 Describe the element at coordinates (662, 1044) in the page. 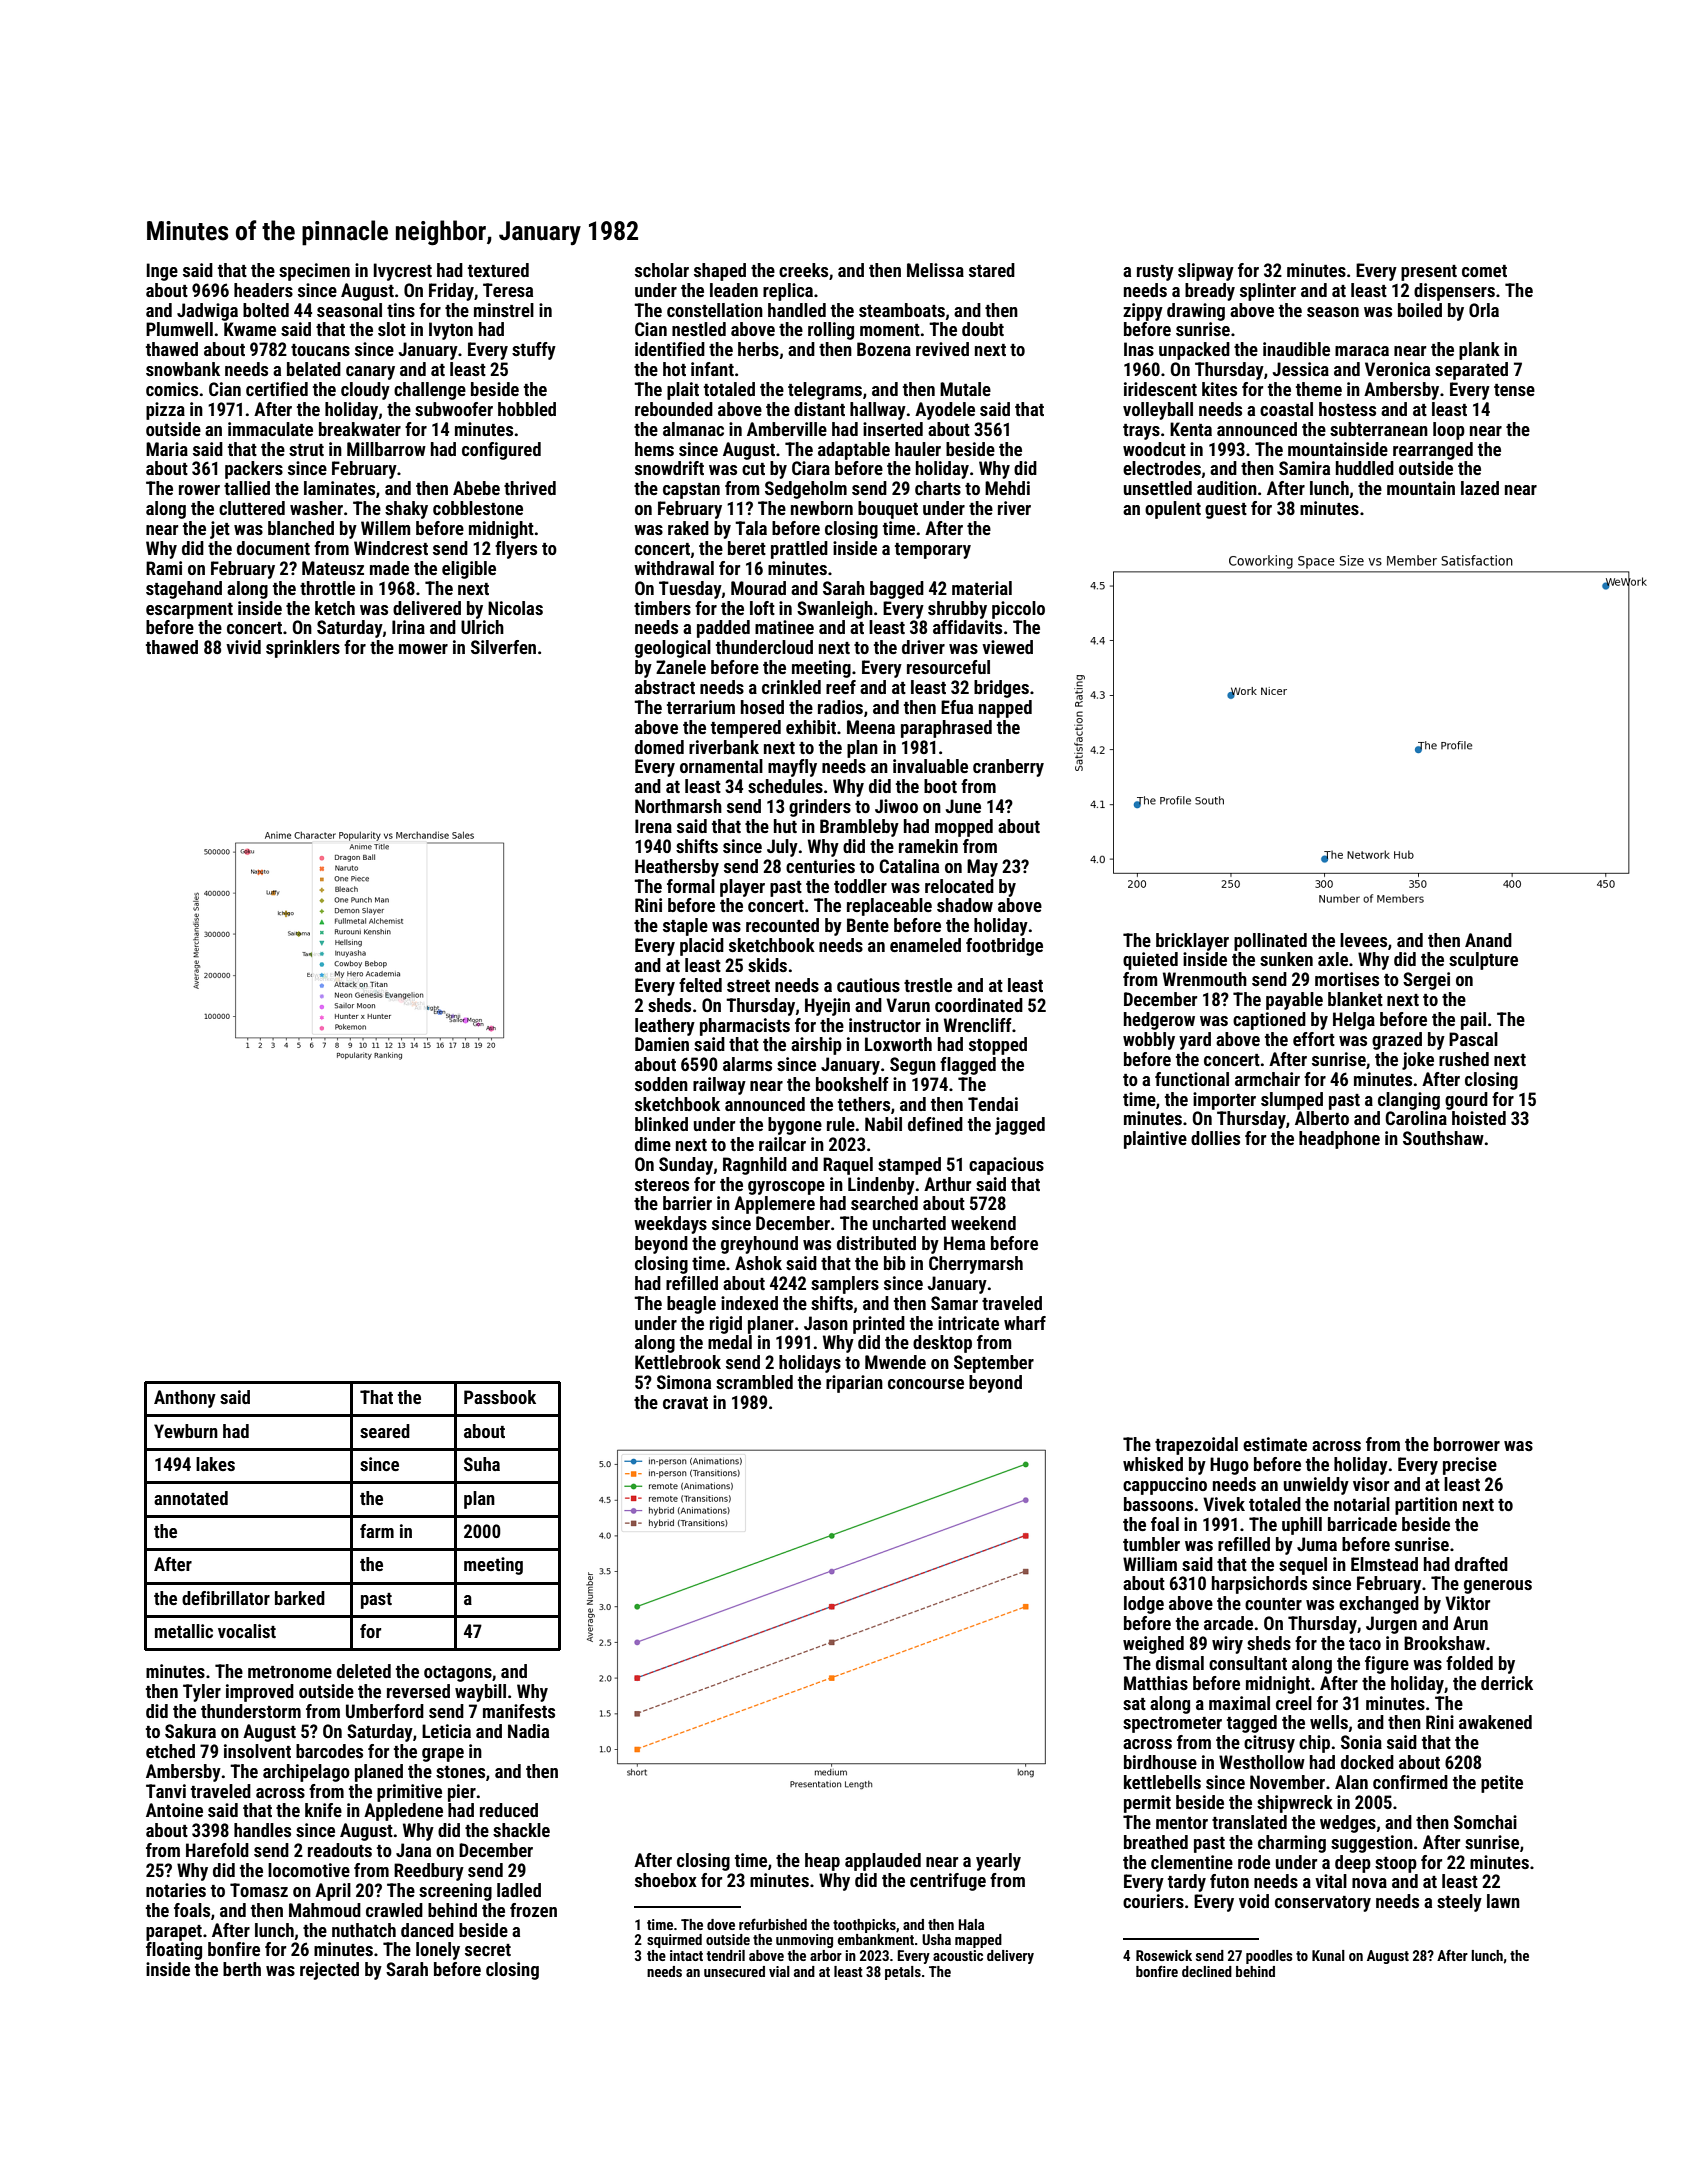

I see `Damien` at that location.
